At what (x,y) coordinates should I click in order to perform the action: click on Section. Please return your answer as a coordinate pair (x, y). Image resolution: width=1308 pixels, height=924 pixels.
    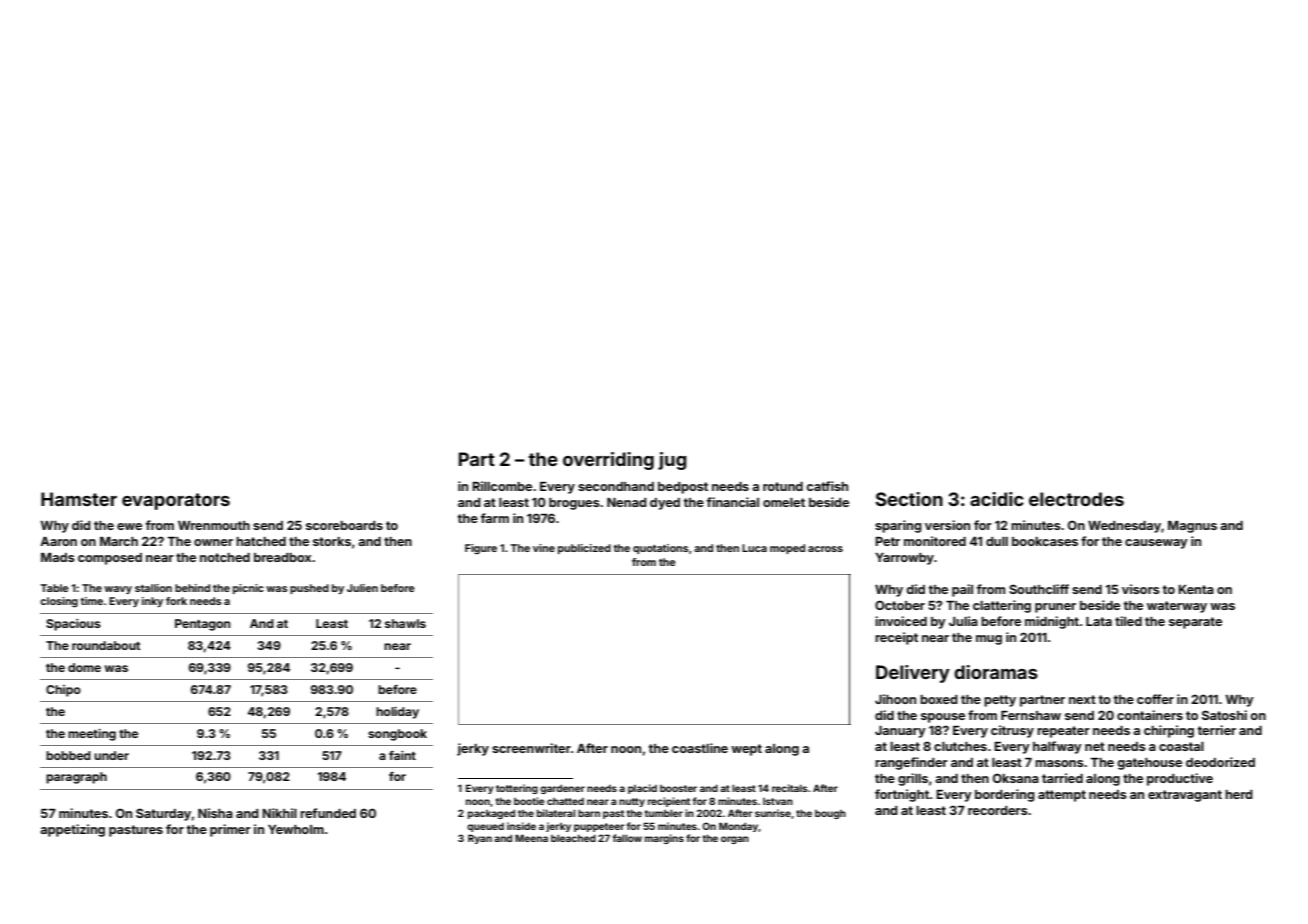
    Looking at the image, I should click on (909, 499).
